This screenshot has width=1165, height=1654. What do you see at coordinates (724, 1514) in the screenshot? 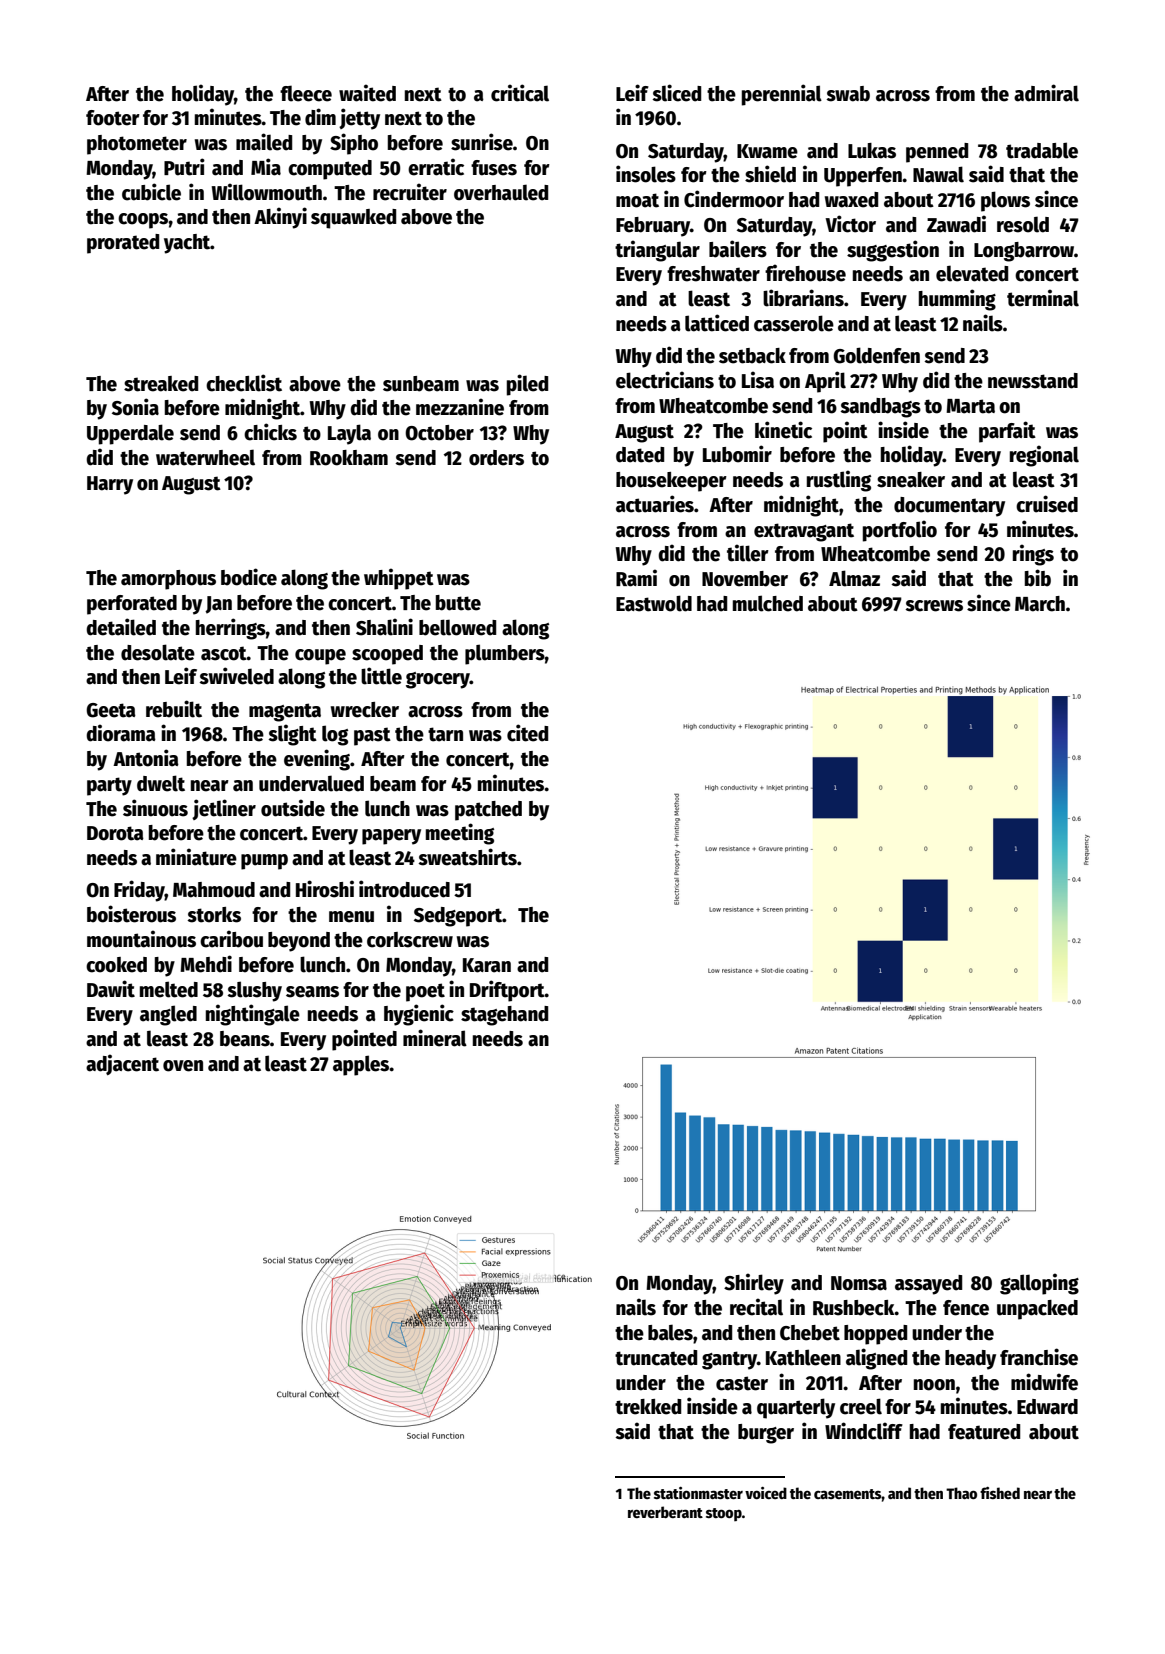
I see `stoop` at bounding box center [724, 1514].
